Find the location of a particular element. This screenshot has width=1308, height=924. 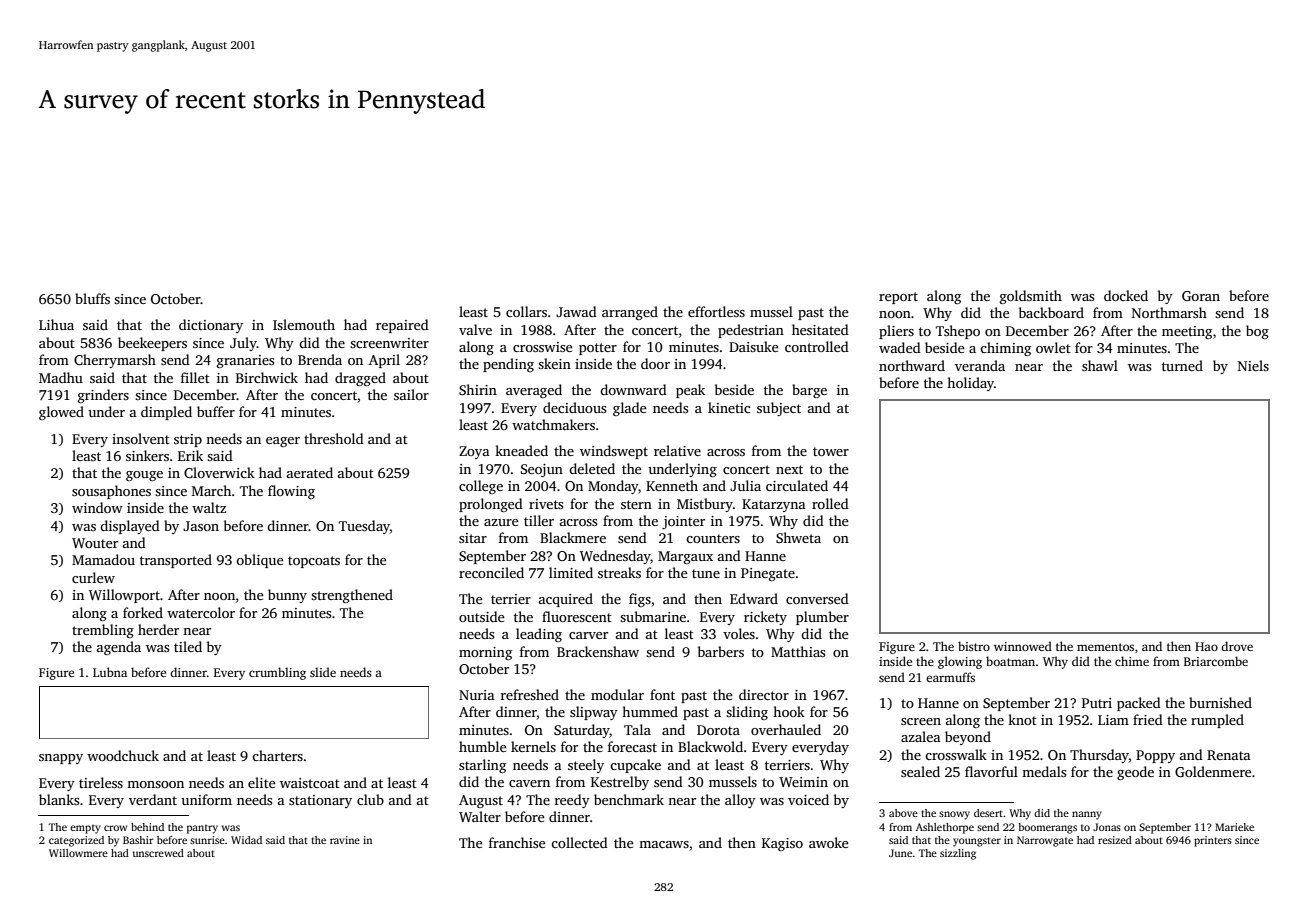

report is located at coordinates (898, 298).
